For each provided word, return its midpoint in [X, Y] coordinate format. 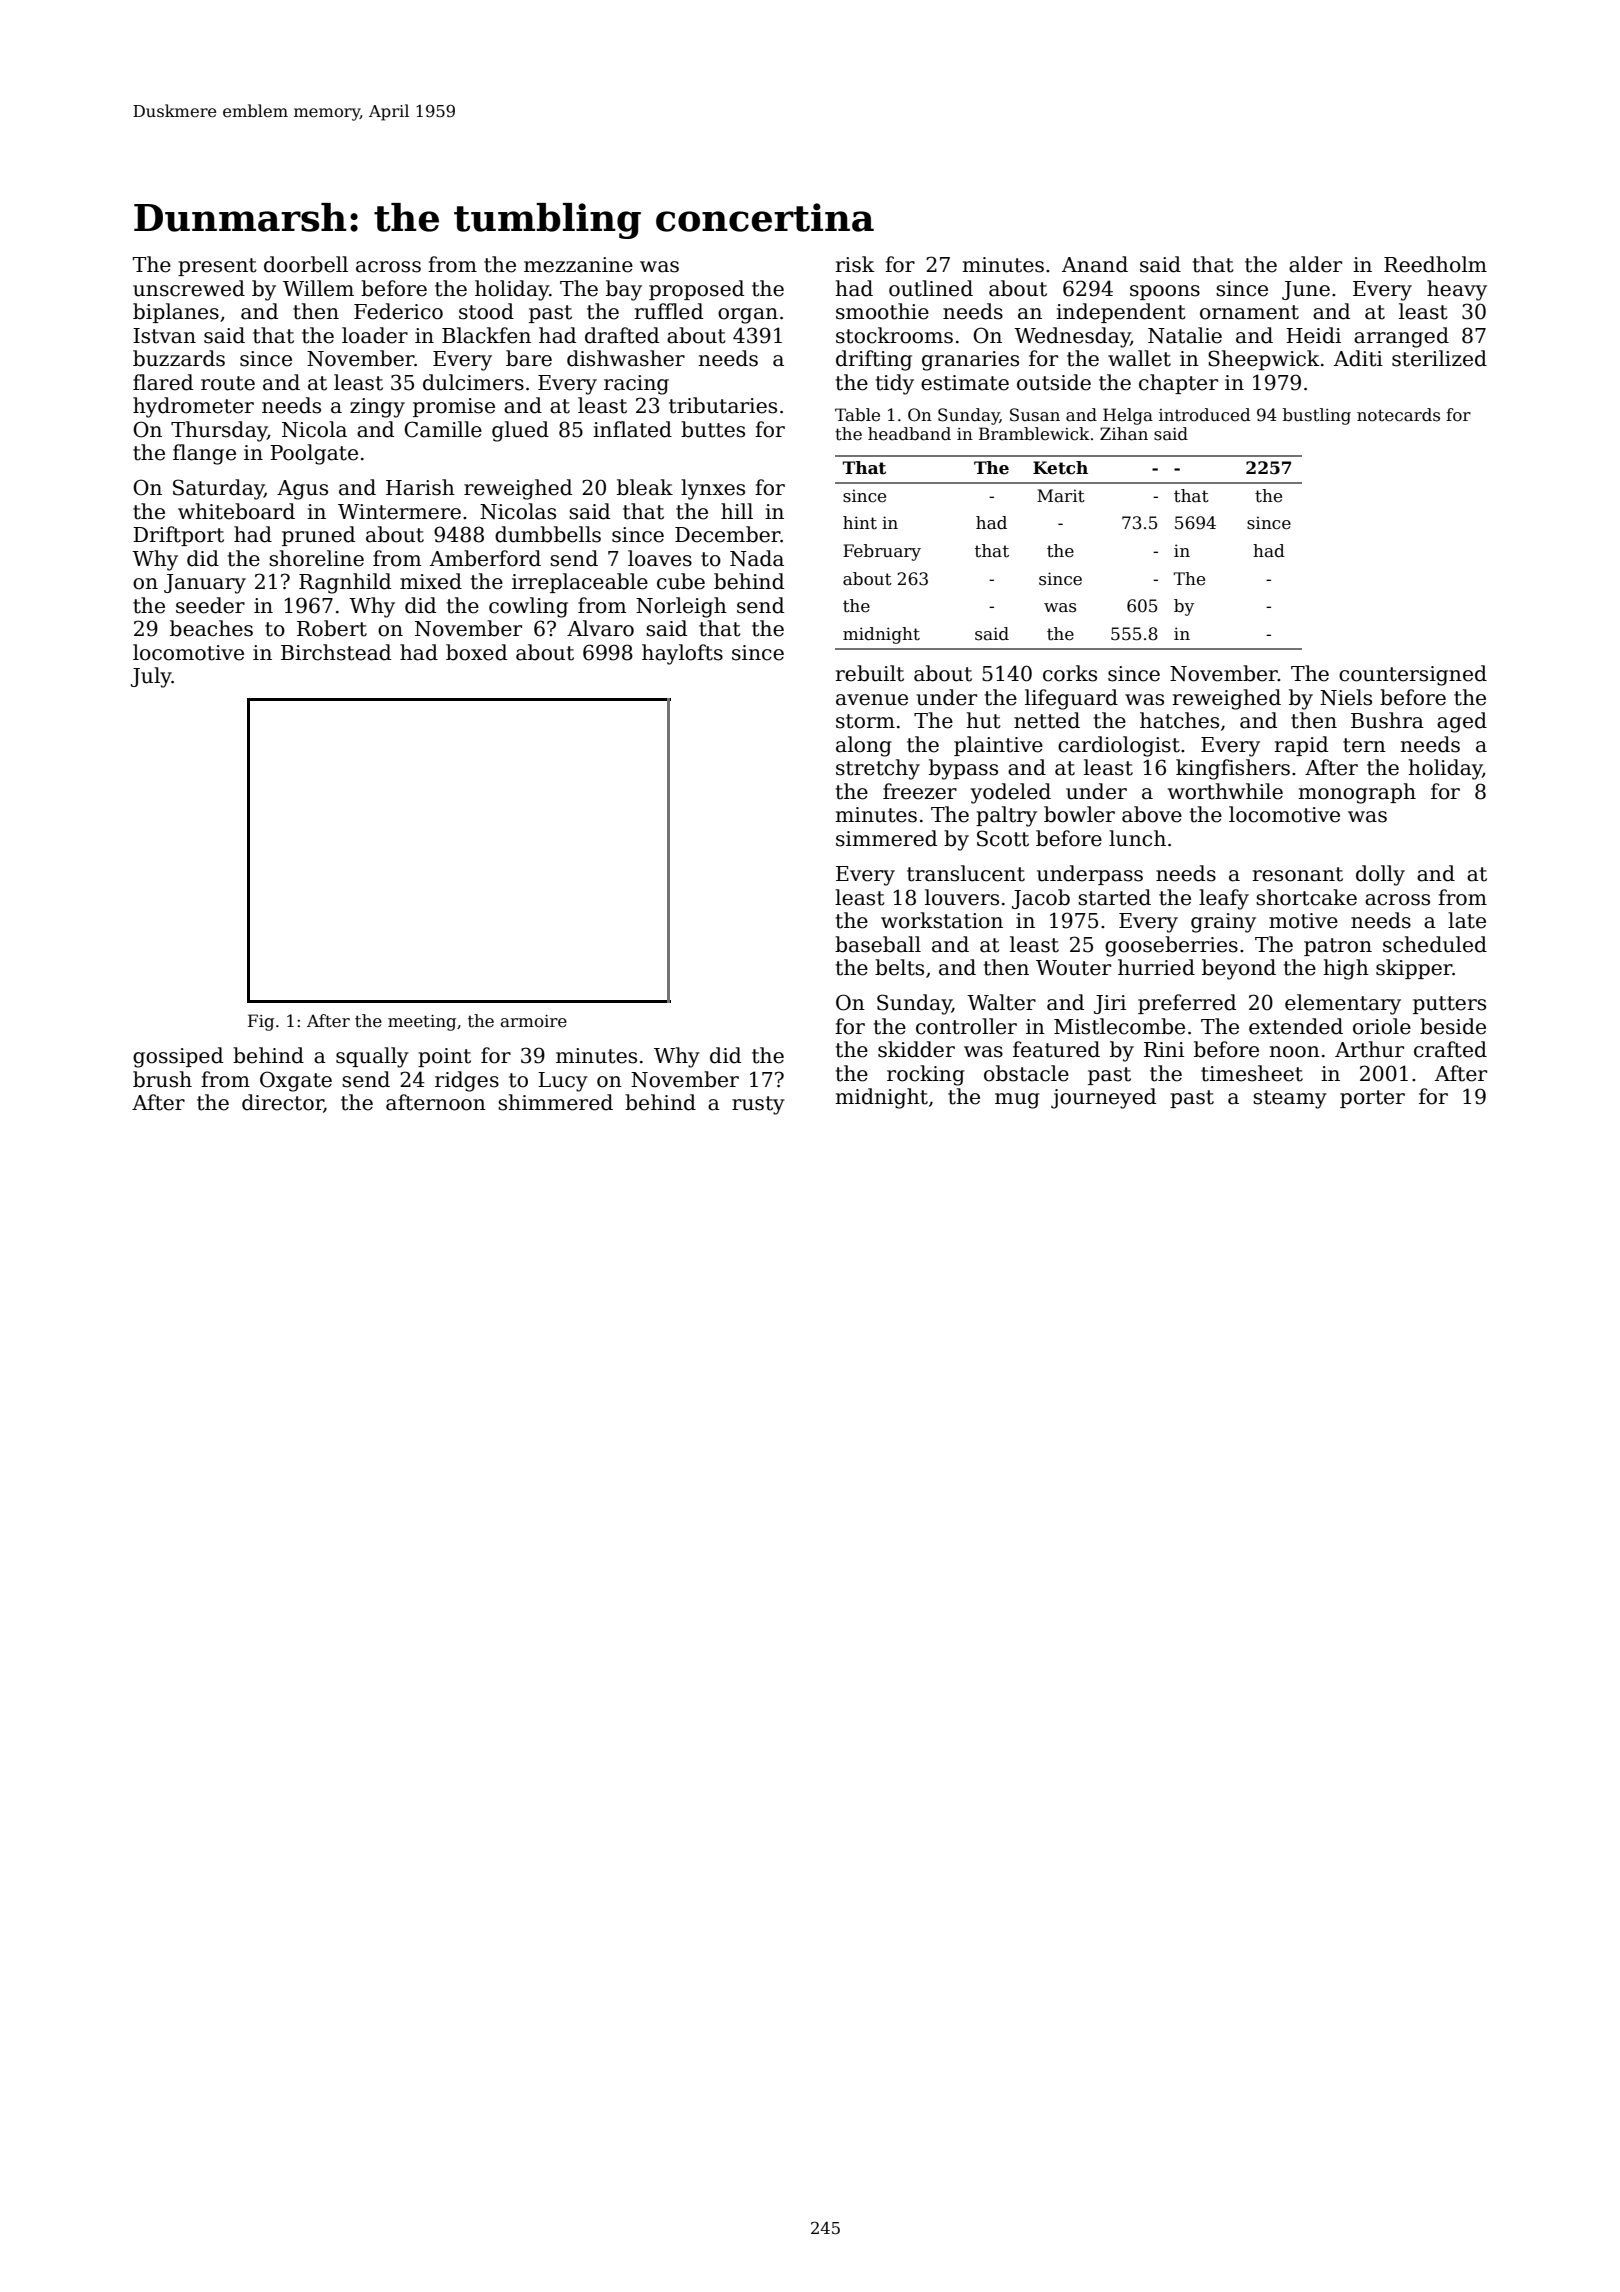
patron [1338, 947]
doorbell [306, 264]
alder [1315, 264]
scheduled [1435, 944]
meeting [422, 1023]
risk [855, 264]
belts [899, 967]
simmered [886, 838]
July [151, 677]
